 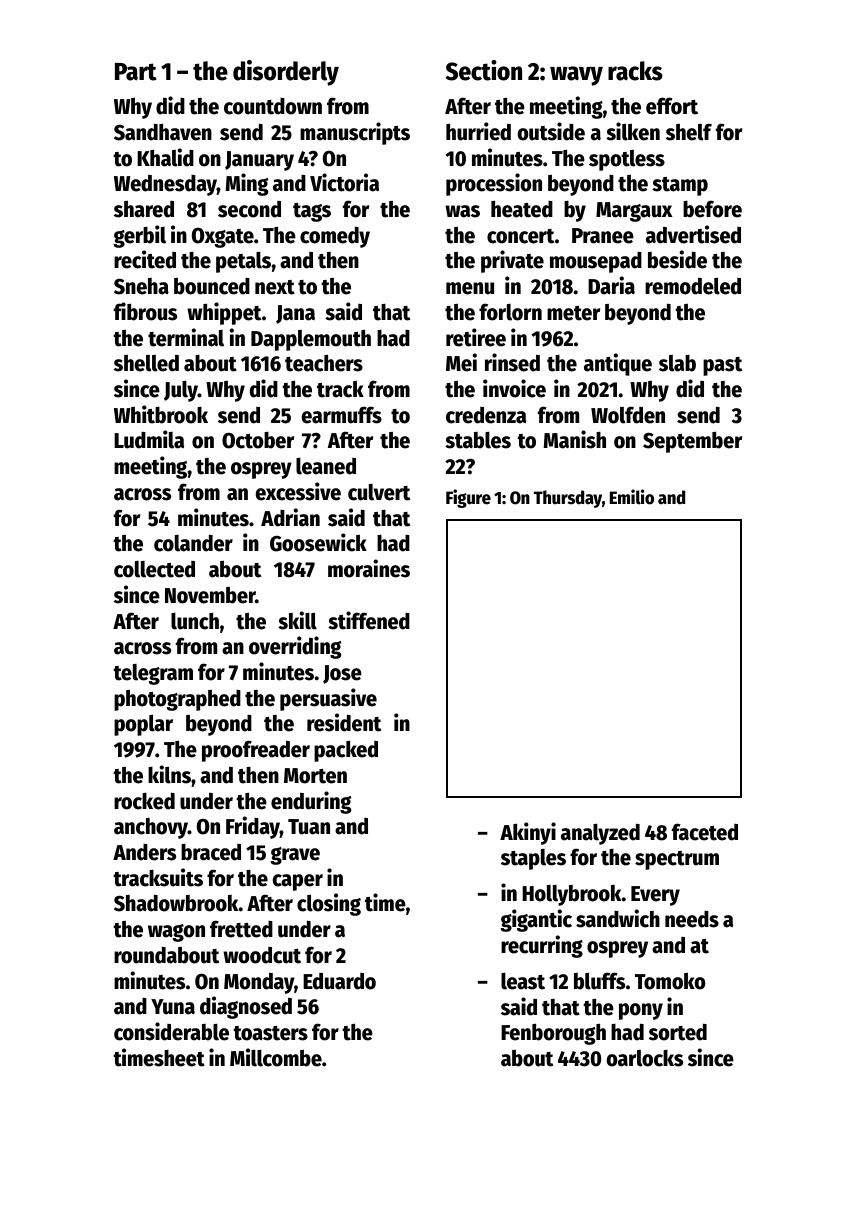 I want to click on wavy, so click(x=576, y=76).
